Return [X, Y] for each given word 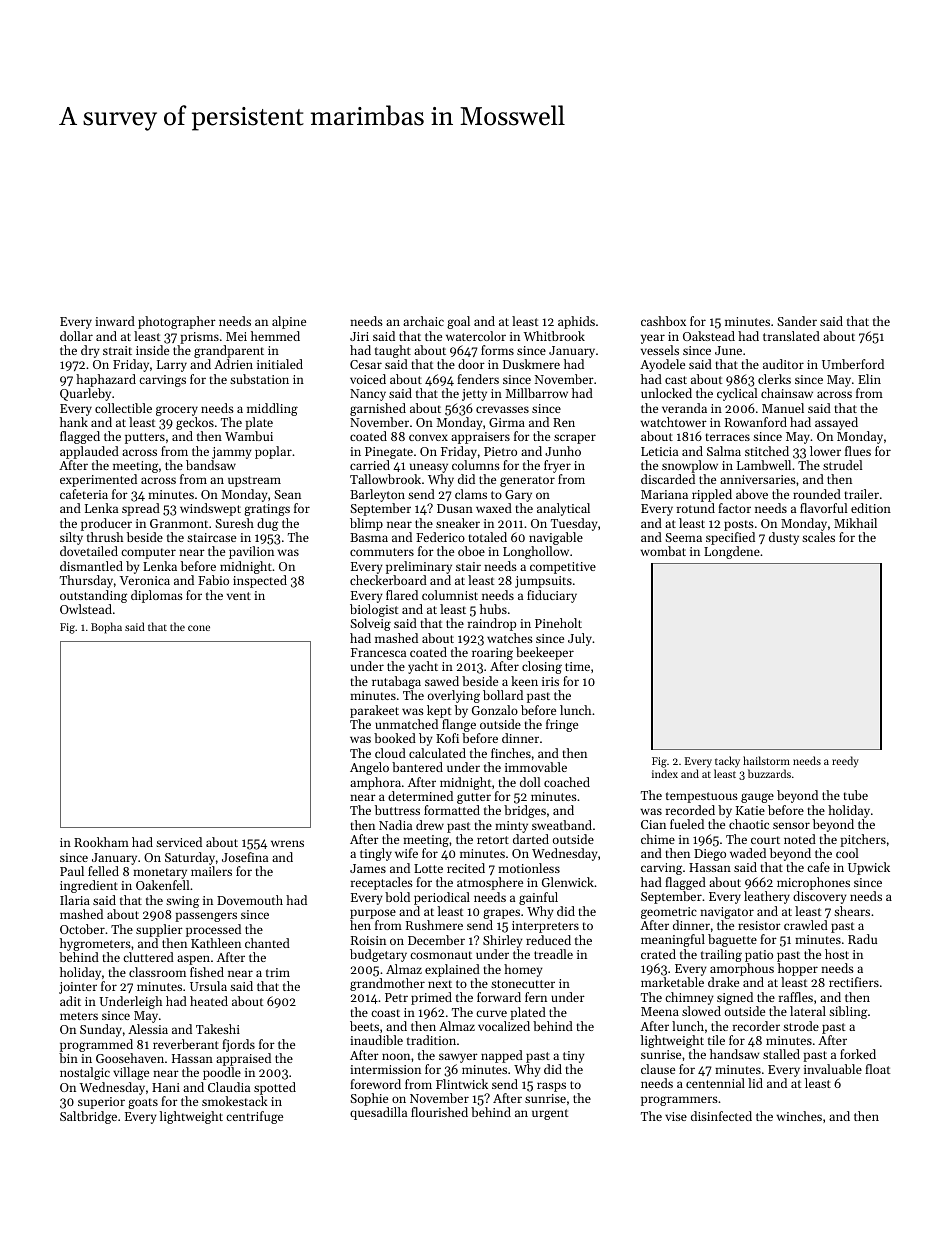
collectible [123, 408]
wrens [287, 843]
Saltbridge [88, 1117]
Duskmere [531, 364]
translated [791, 336]
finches [511, 753]
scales [818, 537]
